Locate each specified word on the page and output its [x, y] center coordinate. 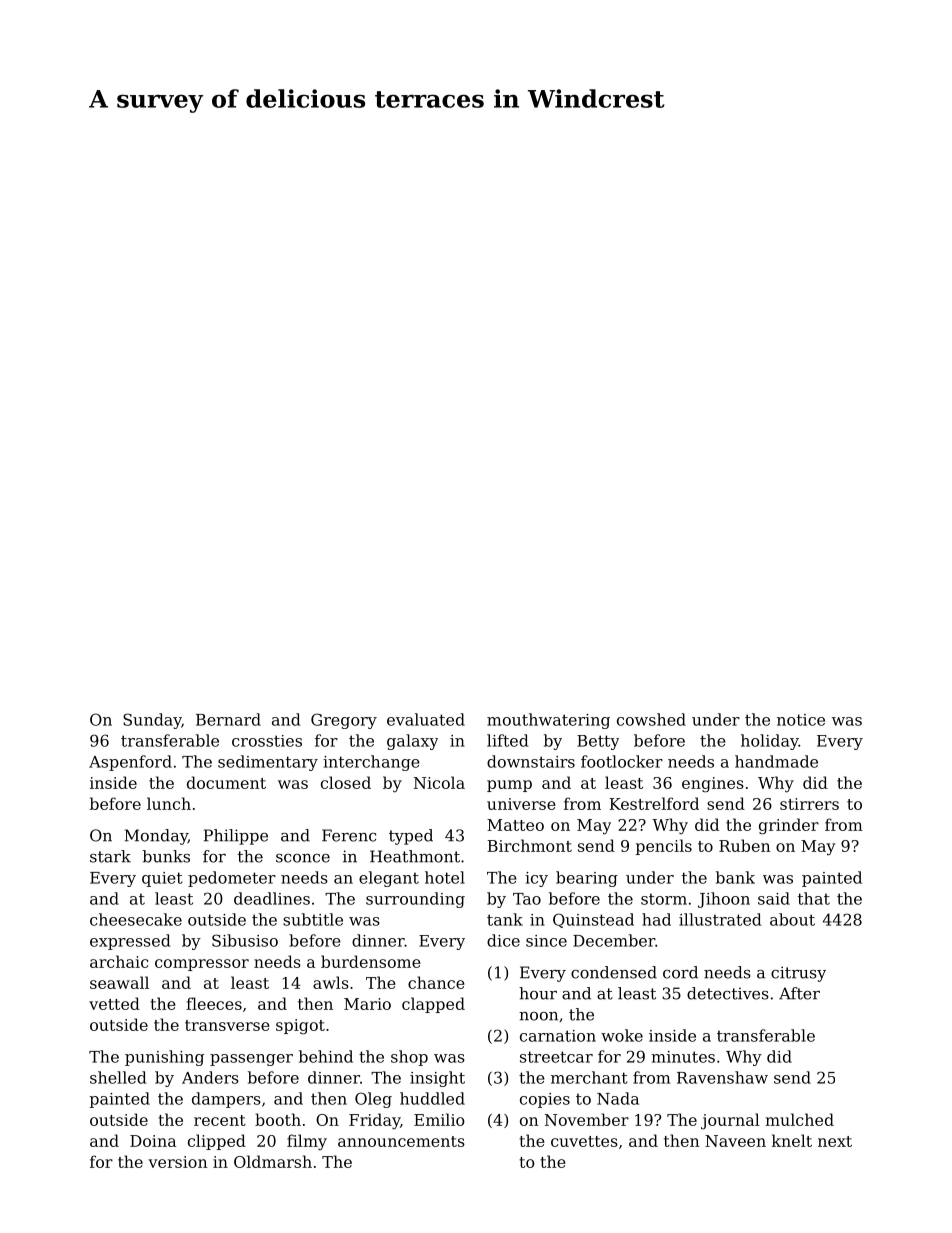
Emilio [439, 1119]
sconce [303, 858]
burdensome [371, 961]
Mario [367, 1004]
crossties [267, 741]
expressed [130, 942]
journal [730, 1121]
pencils [664, 847]
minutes [683, 1057]
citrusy [798, 974]
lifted [507, 740]
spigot [300, 1027]
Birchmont [529, 845]
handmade [776, 761]
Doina [153, 1141]
